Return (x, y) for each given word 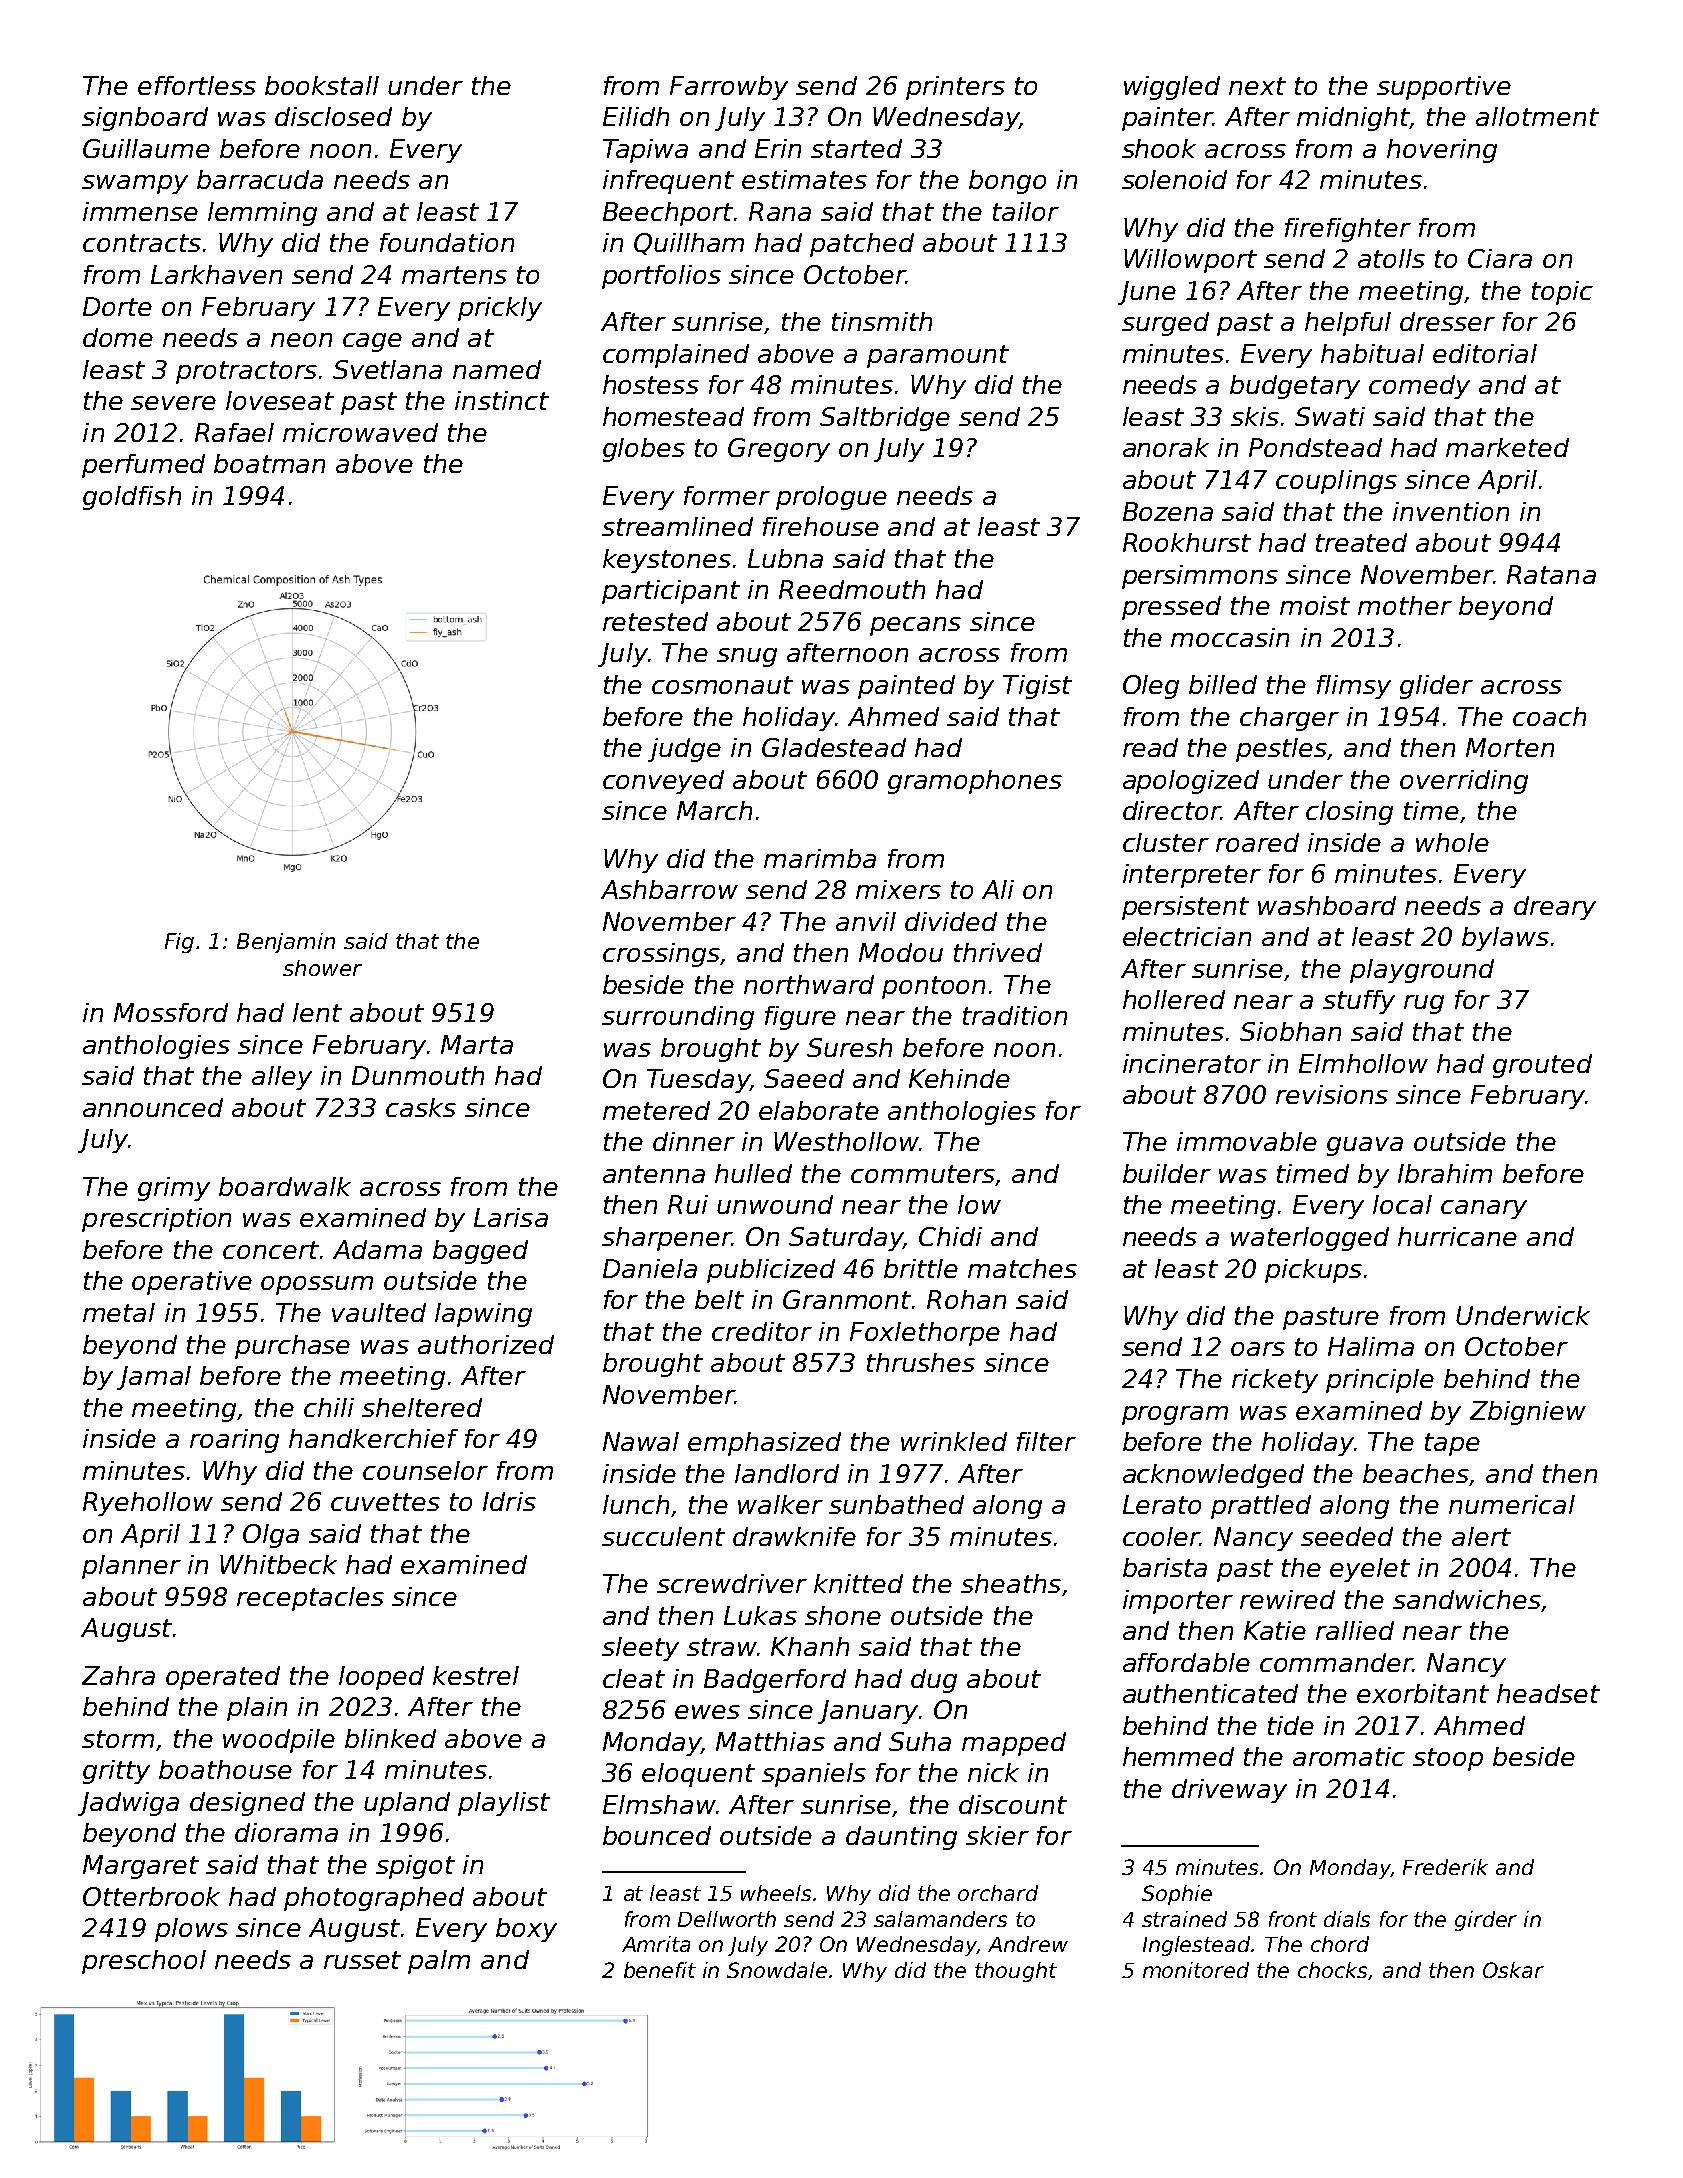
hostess (651, 384)
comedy (1419, 387)
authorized (486, 1344)
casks (421, 1107)
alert (1481, 1536)
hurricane (1457, 1236)
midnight (1354, 119)
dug (934, 1681)
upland (407, 1804)
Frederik (1445, 1867)
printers (955, 88)
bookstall (322, 85)
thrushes (921, 1362)
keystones (667, 561)
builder (1167, 1173)
